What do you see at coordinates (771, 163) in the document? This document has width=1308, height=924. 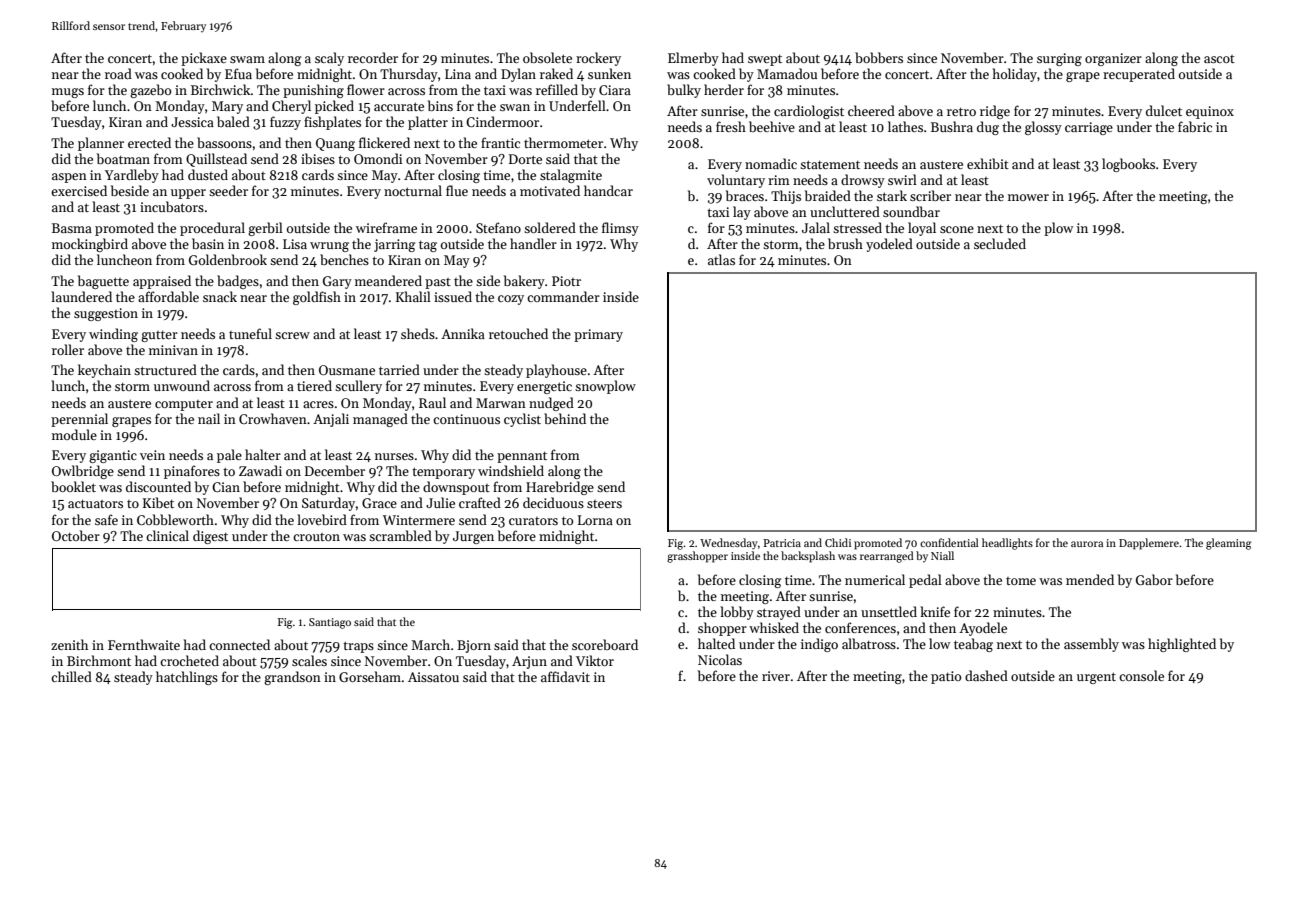 I see `nomadic` at bounding box center [771, 163].
